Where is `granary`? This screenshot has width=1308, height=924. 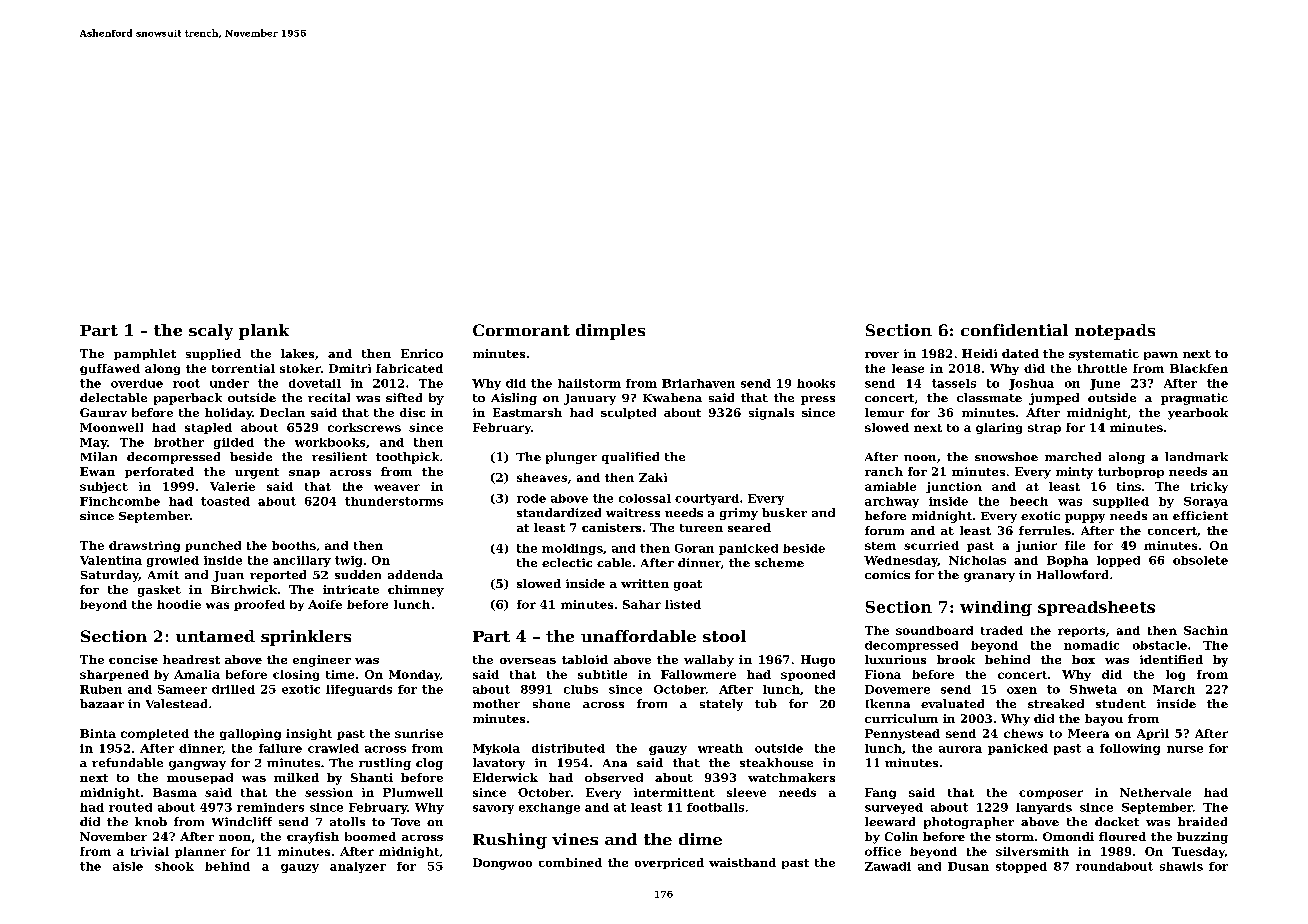 granary is located at coordinates (989, 577).
